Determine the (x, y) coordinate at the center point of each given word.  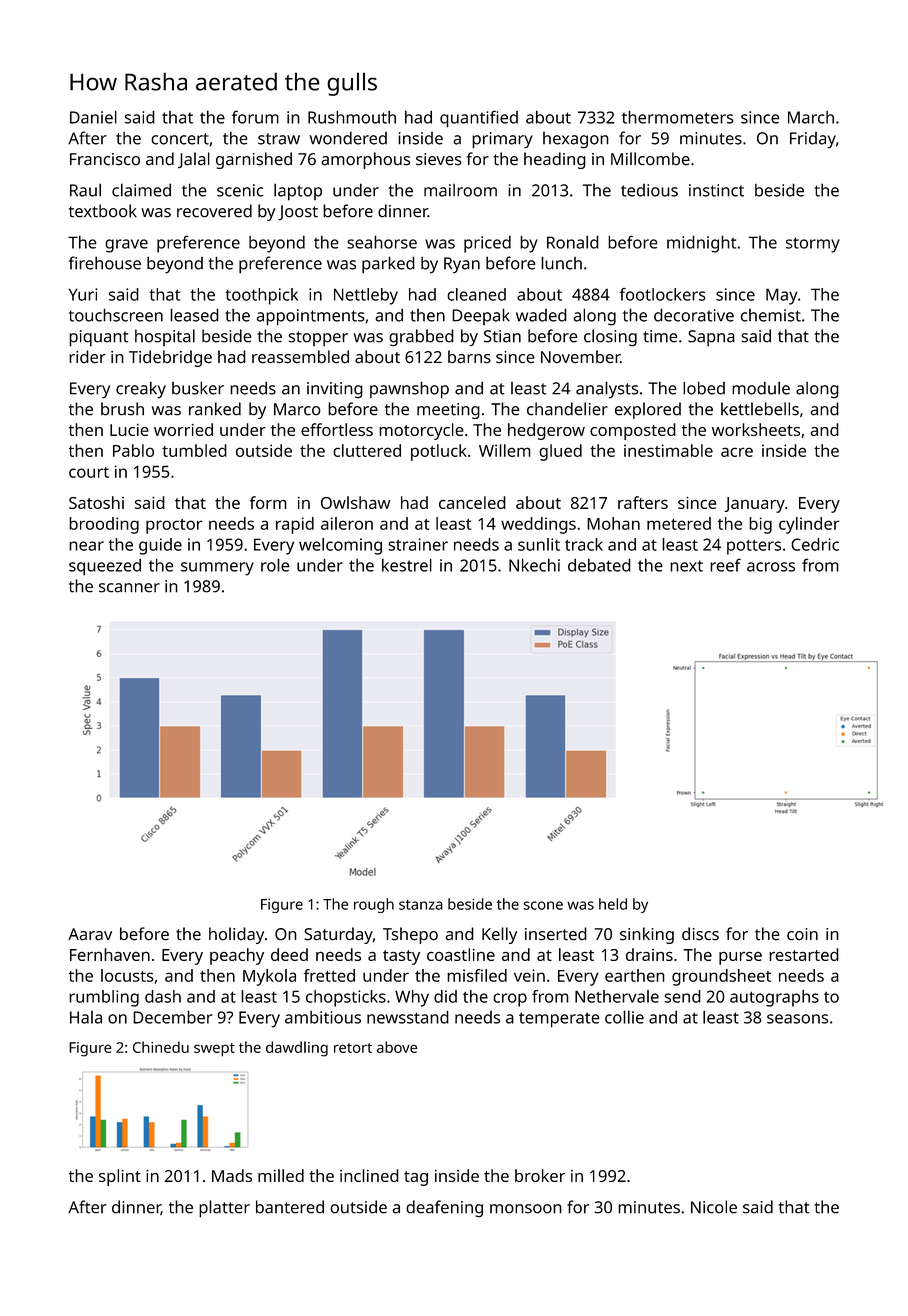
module (761, 388)
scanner (129, 588)
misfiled (477, 975)
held (613, 904)
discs (700, 934)
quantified (479, 119)
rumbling (104, 998)
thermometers (677, 117)
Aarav (90, 934)
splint (120, 1177)
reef (725, 565)
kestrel (407, 565)
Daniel (93, 117)
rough (374, 905)
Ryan (462, 265)
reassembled (300, 357)
